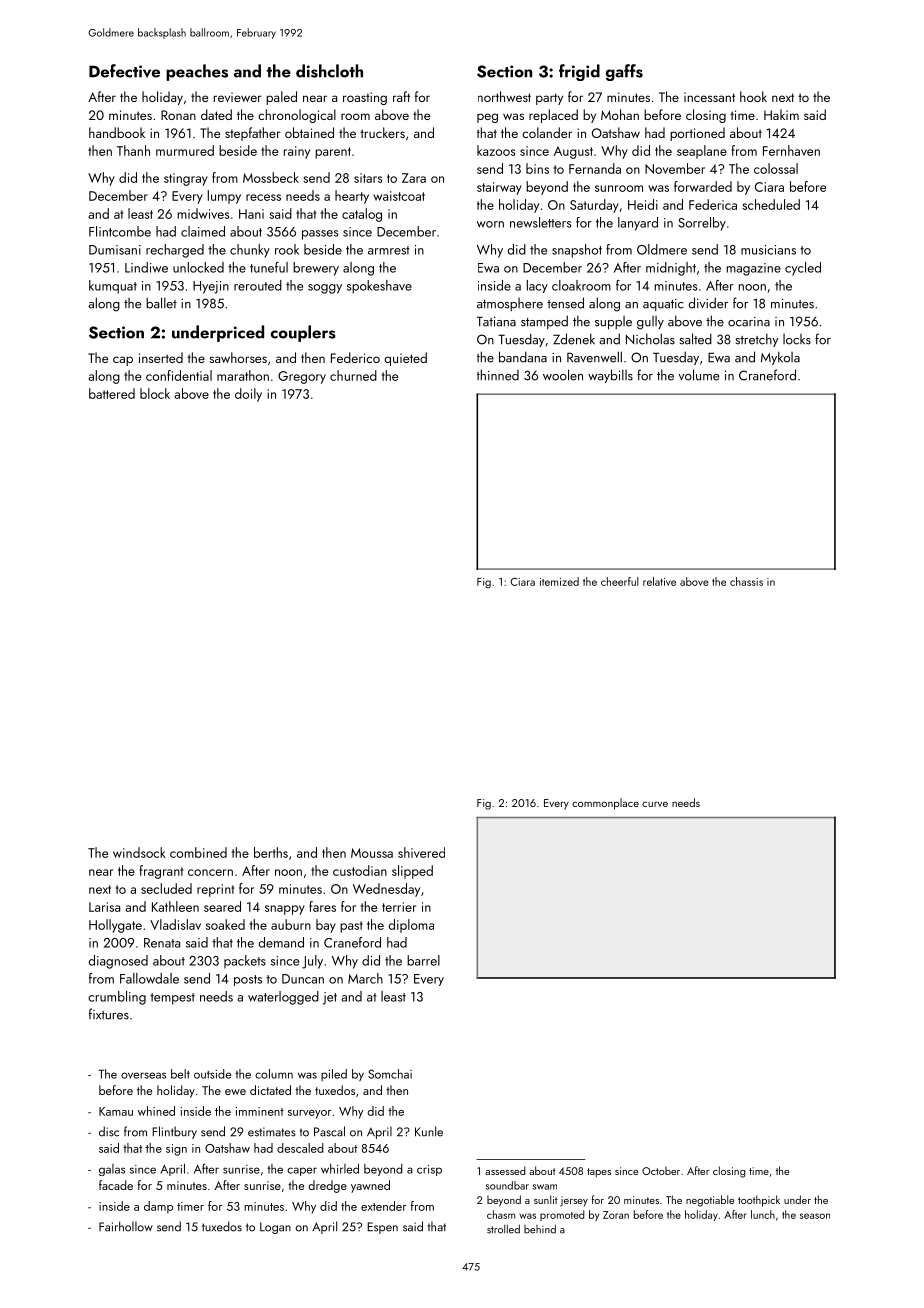  I want to click on Espen, so click(382, 1228).
